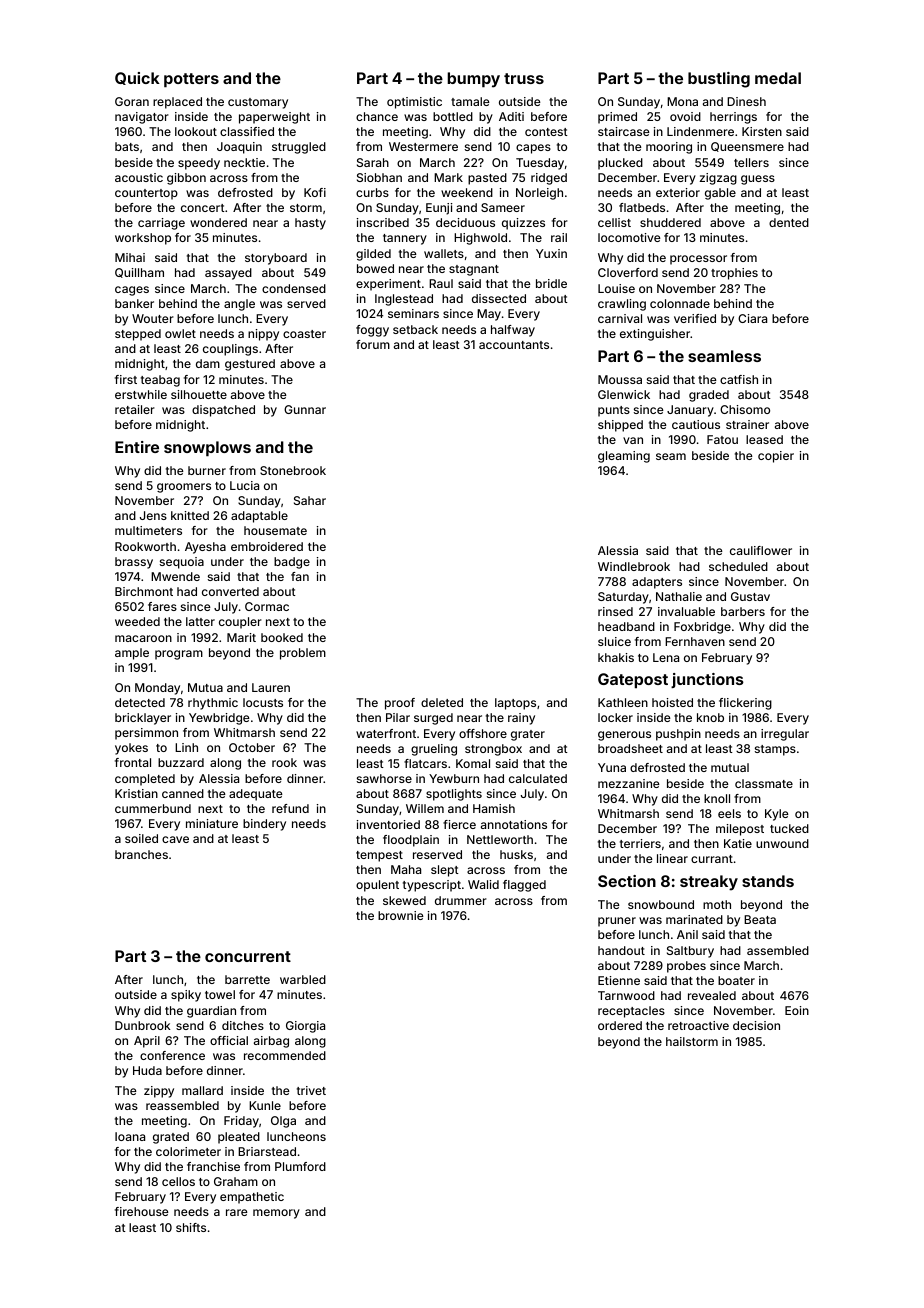 The height and width of the image is (1308, 924). I want to click on Goran, so click(132, 101).
